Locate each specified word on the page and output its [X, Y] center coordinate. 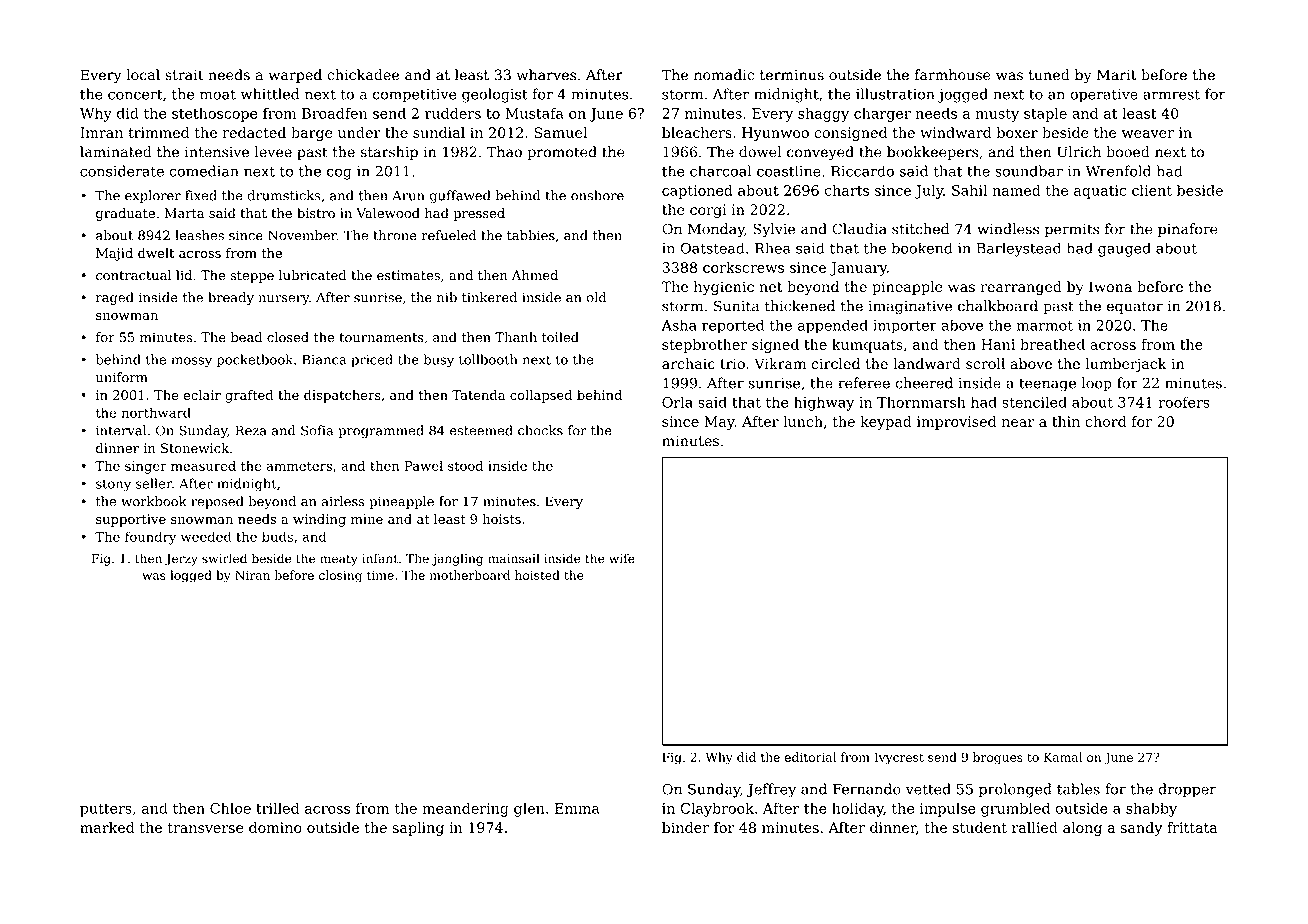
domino [275, 827]
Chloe [230, 808]
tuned [1049, 75]
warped [295, 76]
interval [121, 430]
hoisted [537, 575]
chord [1105, 421]
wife [622, 558]
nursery [284, 300]
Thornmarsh [921, 402]
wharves [546, 75]
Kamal [1063, 757]
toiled [560, 337]
